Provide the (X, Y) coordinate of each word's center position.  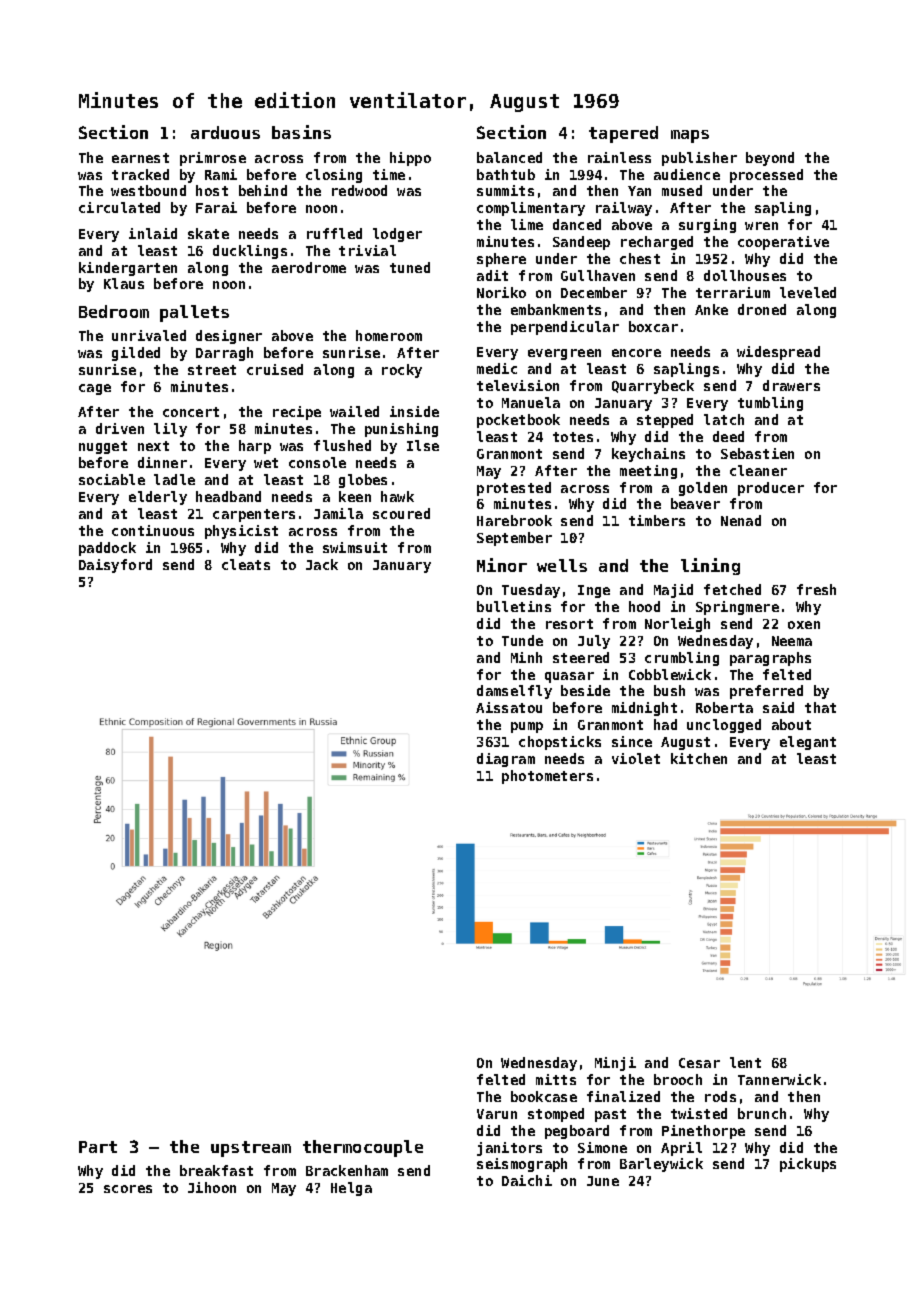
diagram (506, 760)
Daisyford (115, 566)
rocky (402, 371)
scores (128, 1189)
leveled (808, 292)
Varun (497, 1114)
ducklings (250, 252)
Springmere (737, 608)
